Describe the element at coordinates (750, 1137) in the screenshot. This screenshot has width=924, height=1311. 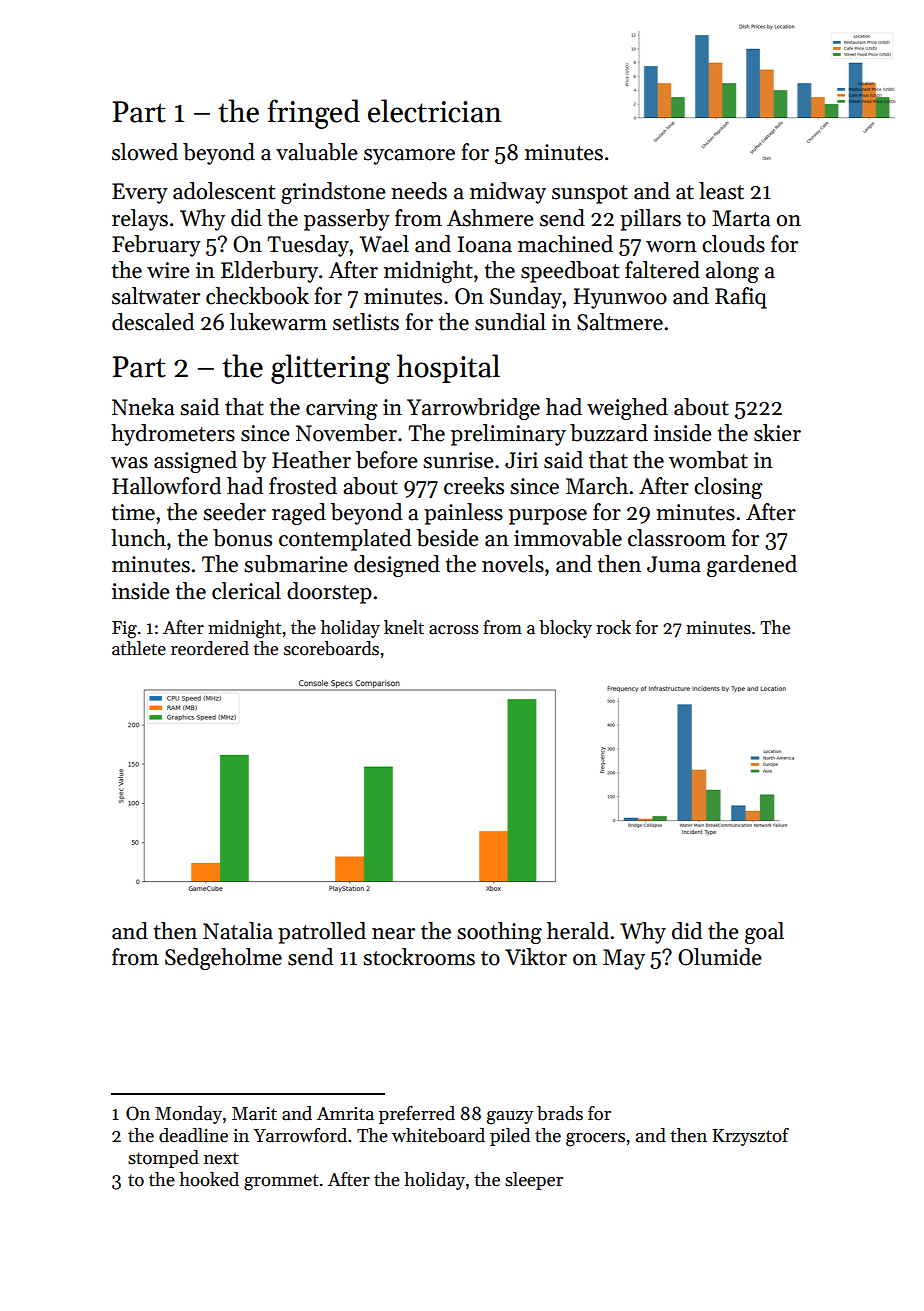
I see `Krzysztof` at that location.
